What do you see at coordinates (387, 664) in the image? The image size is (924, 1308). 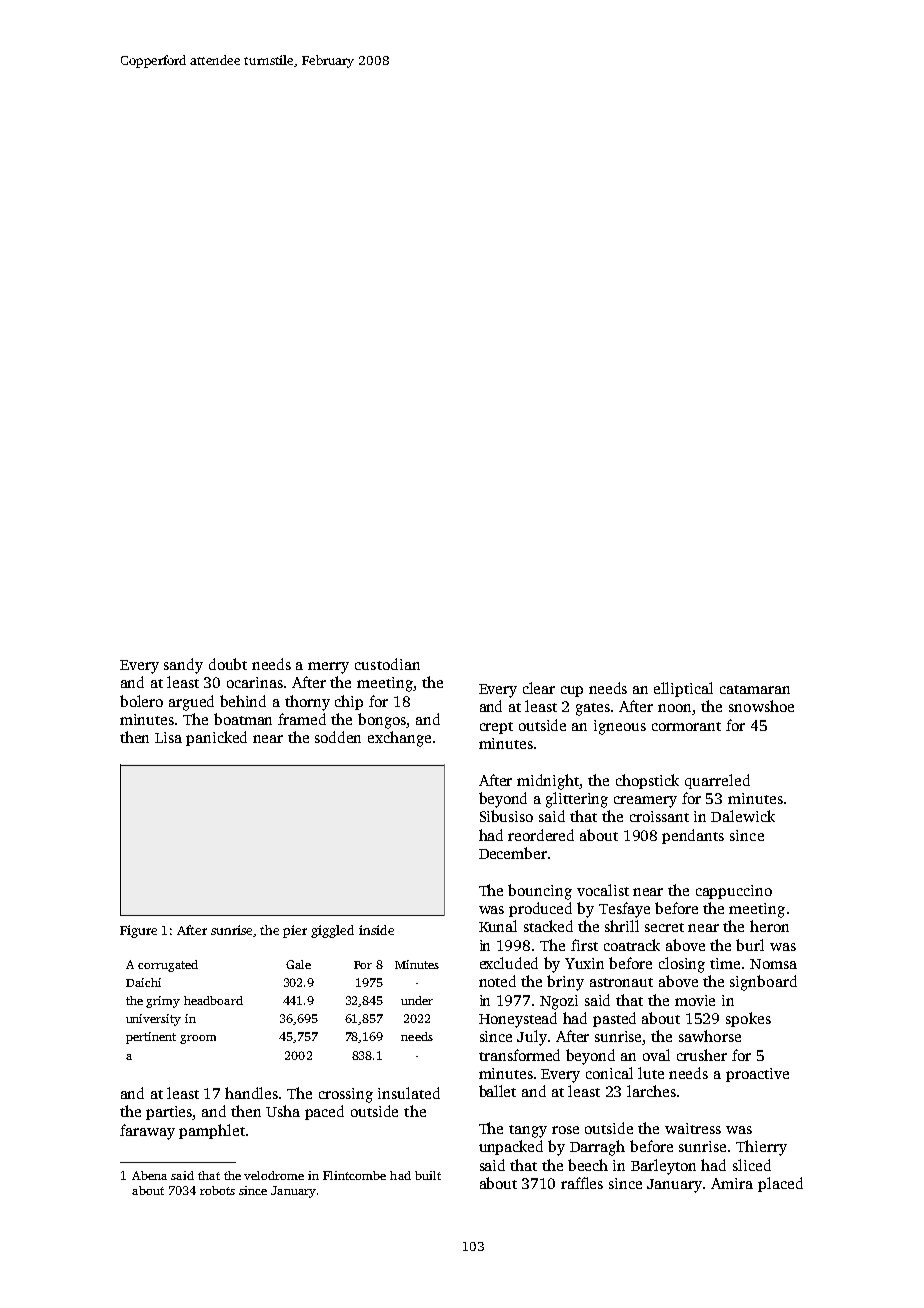 I see `custodian` at bounding box center [387, 664].
